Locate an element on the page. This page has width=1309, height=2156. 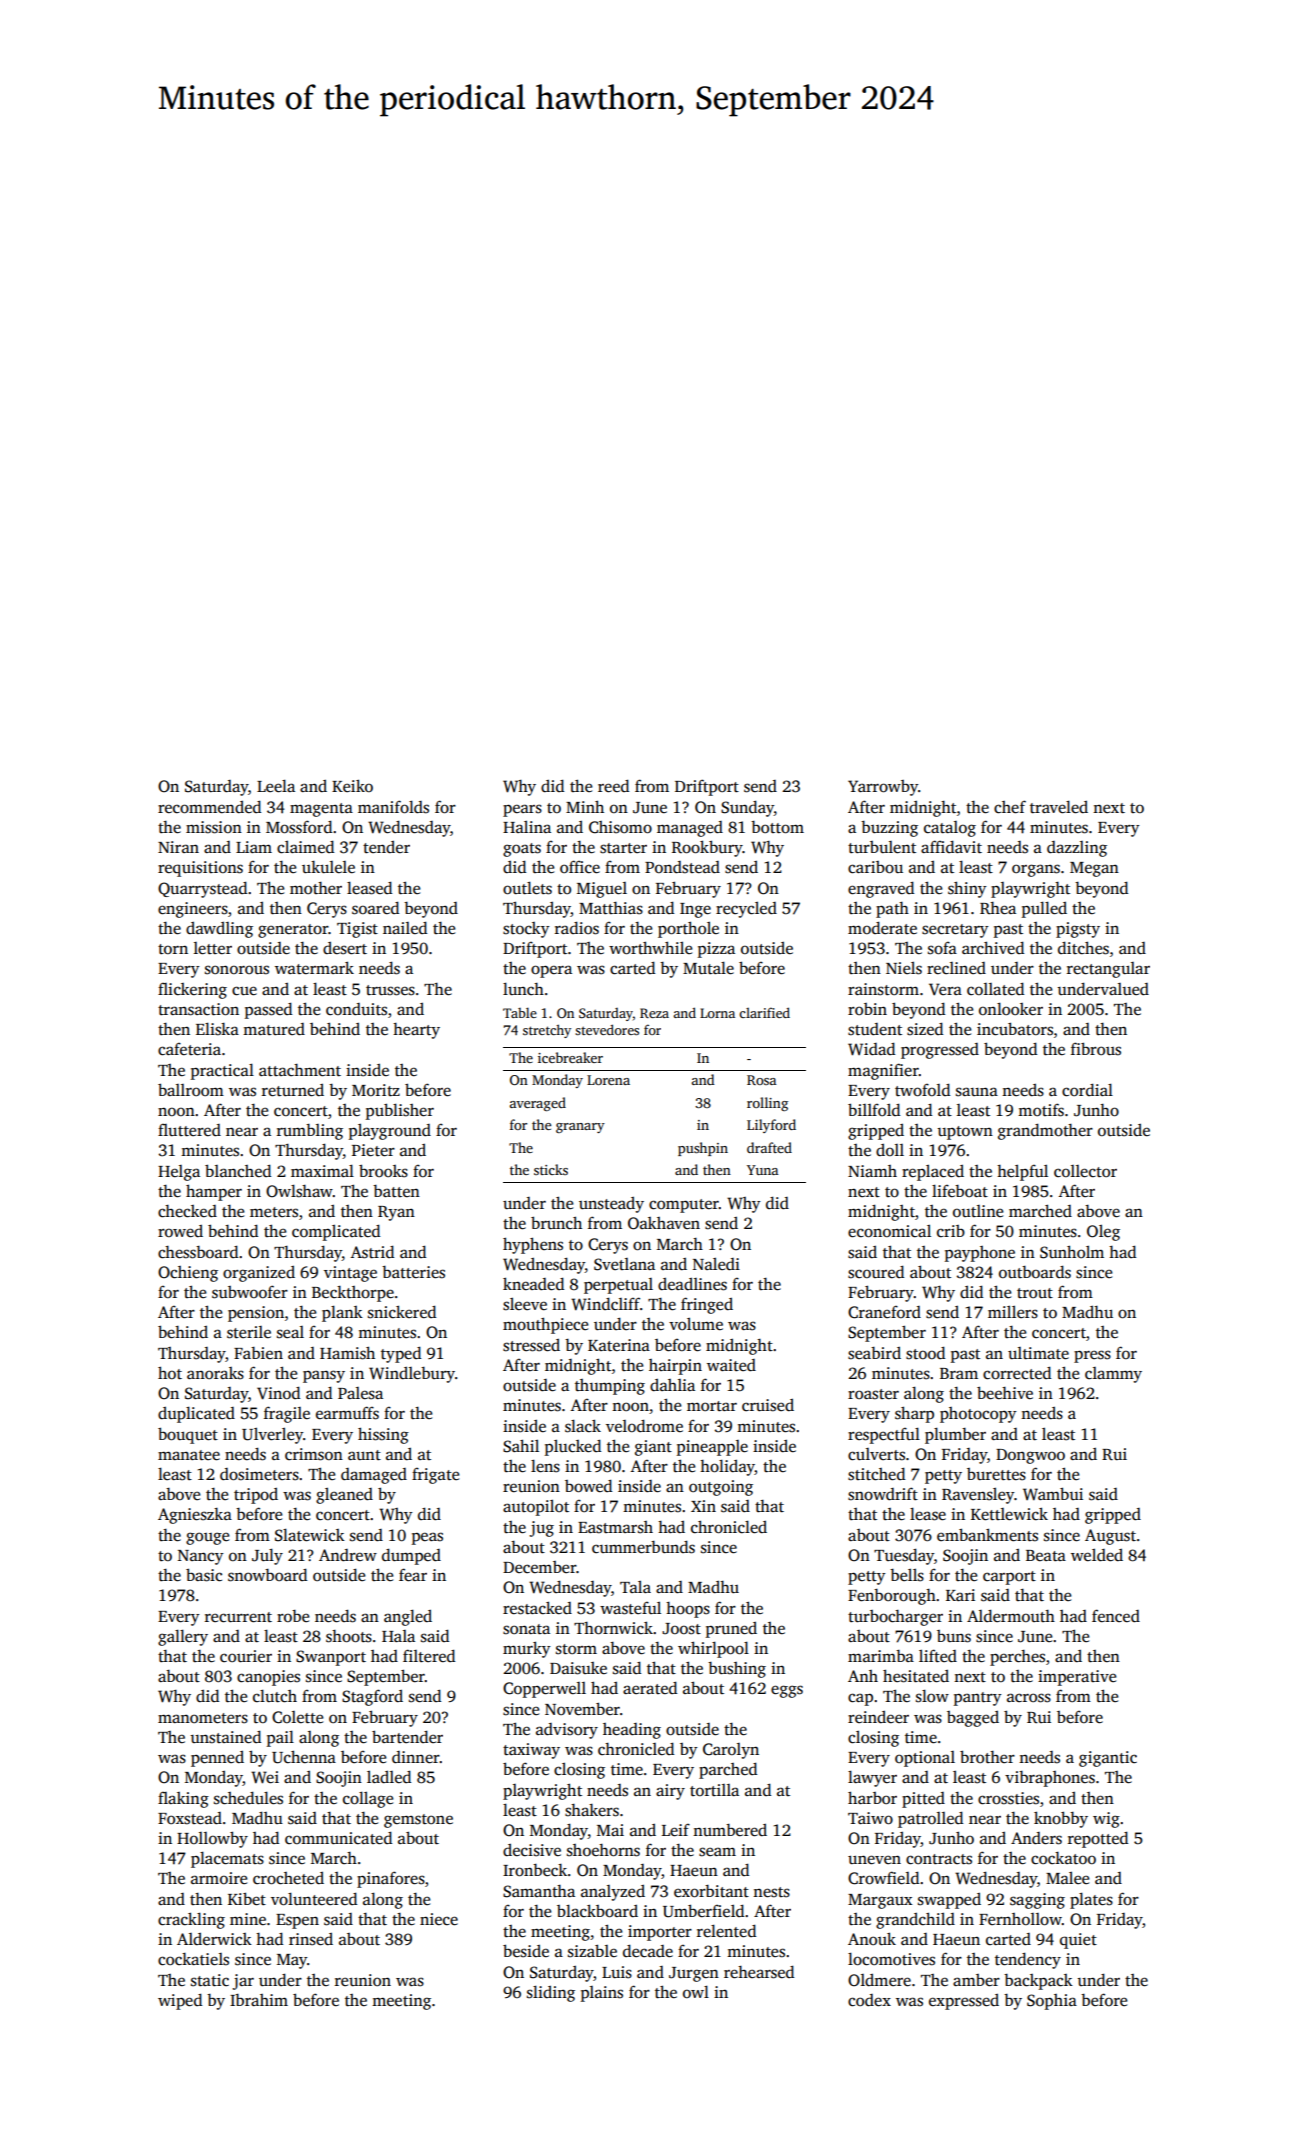
Vinod is located at coordinates (278, 1393).
